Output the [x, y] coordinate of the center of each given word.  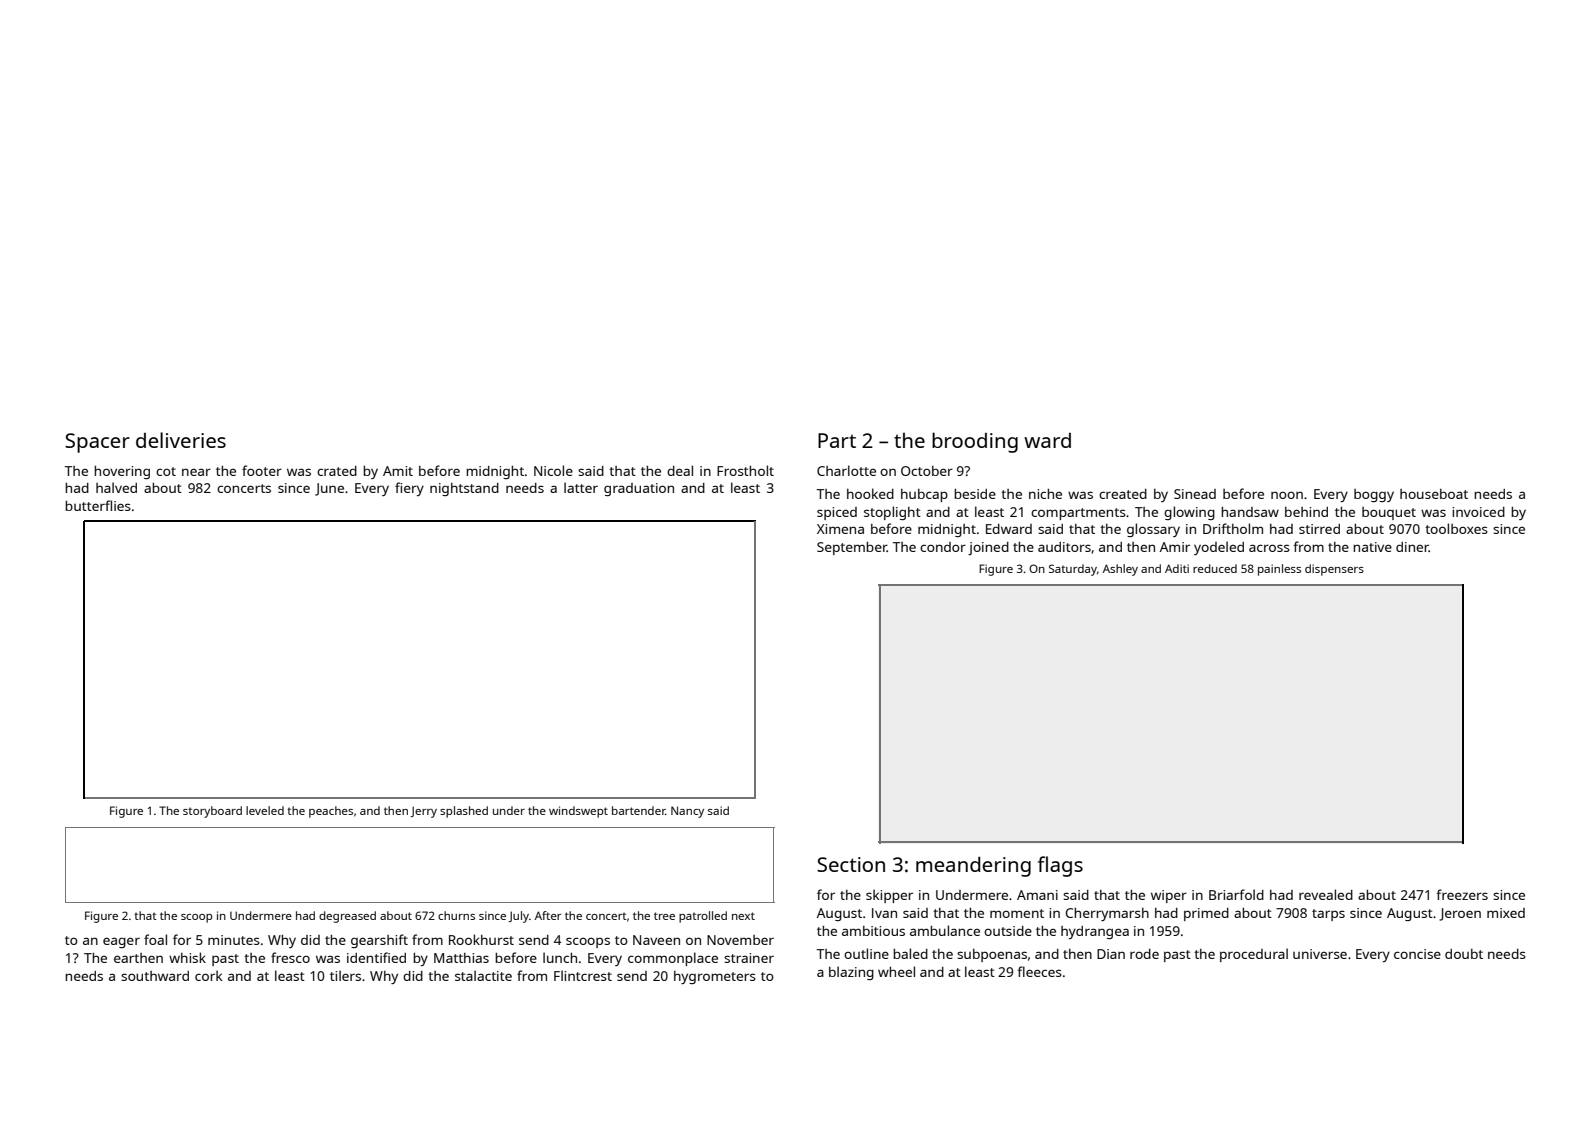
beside [975, 494]
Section [851, 864]
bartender [639, 810]
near [196, 472]
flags [1060, 866]
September [852, 548]
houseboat [1434, 494]
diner [1412, 547]
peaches [331, 812]
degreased [347, 917]
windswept [578, 812]
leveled [265, 810]
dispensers [1334, 570]
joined [988, 548]
